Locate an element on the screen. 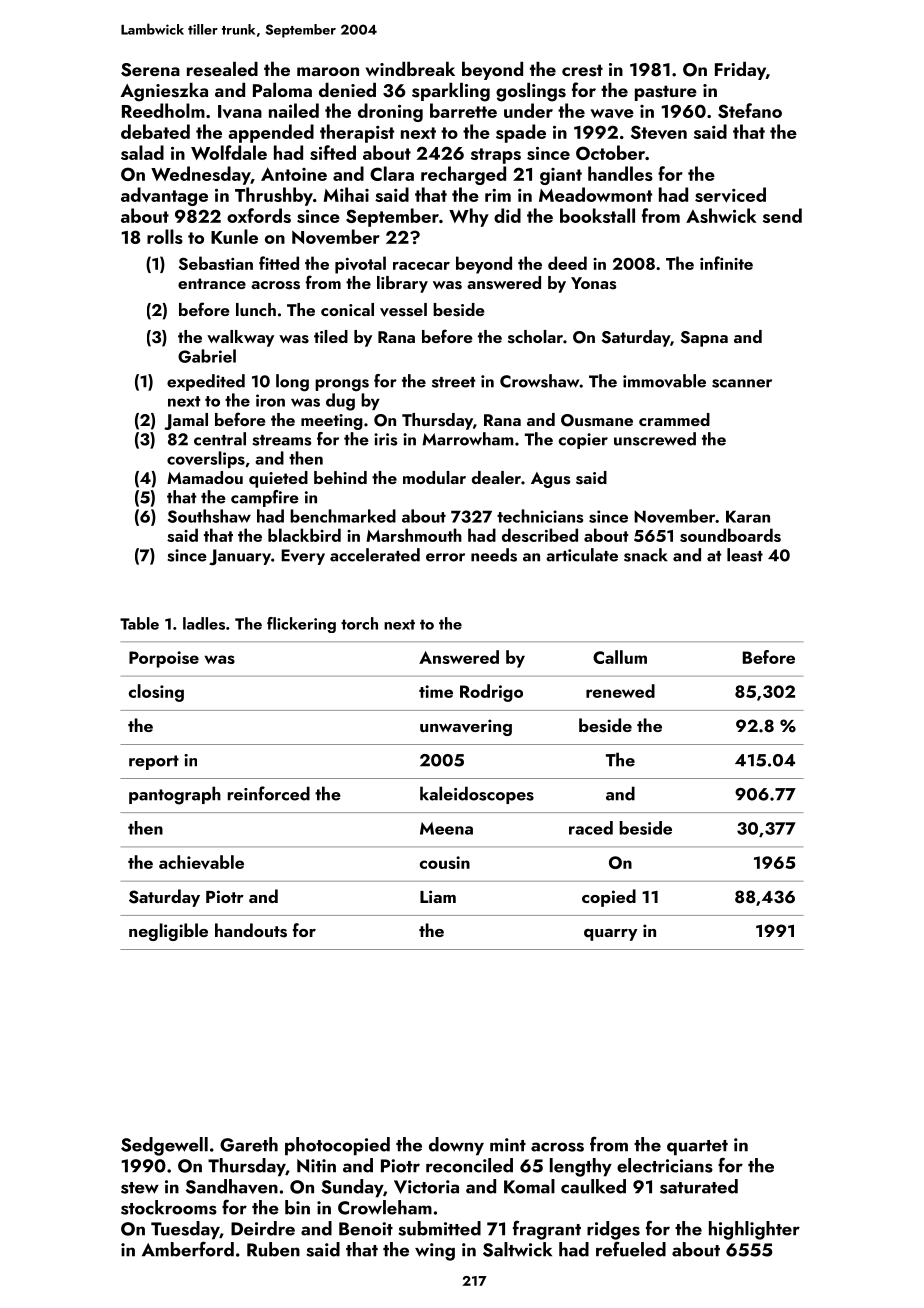 The height and width of the screenshot is (1308, 924). raced is located at coordinates (591, 828).
